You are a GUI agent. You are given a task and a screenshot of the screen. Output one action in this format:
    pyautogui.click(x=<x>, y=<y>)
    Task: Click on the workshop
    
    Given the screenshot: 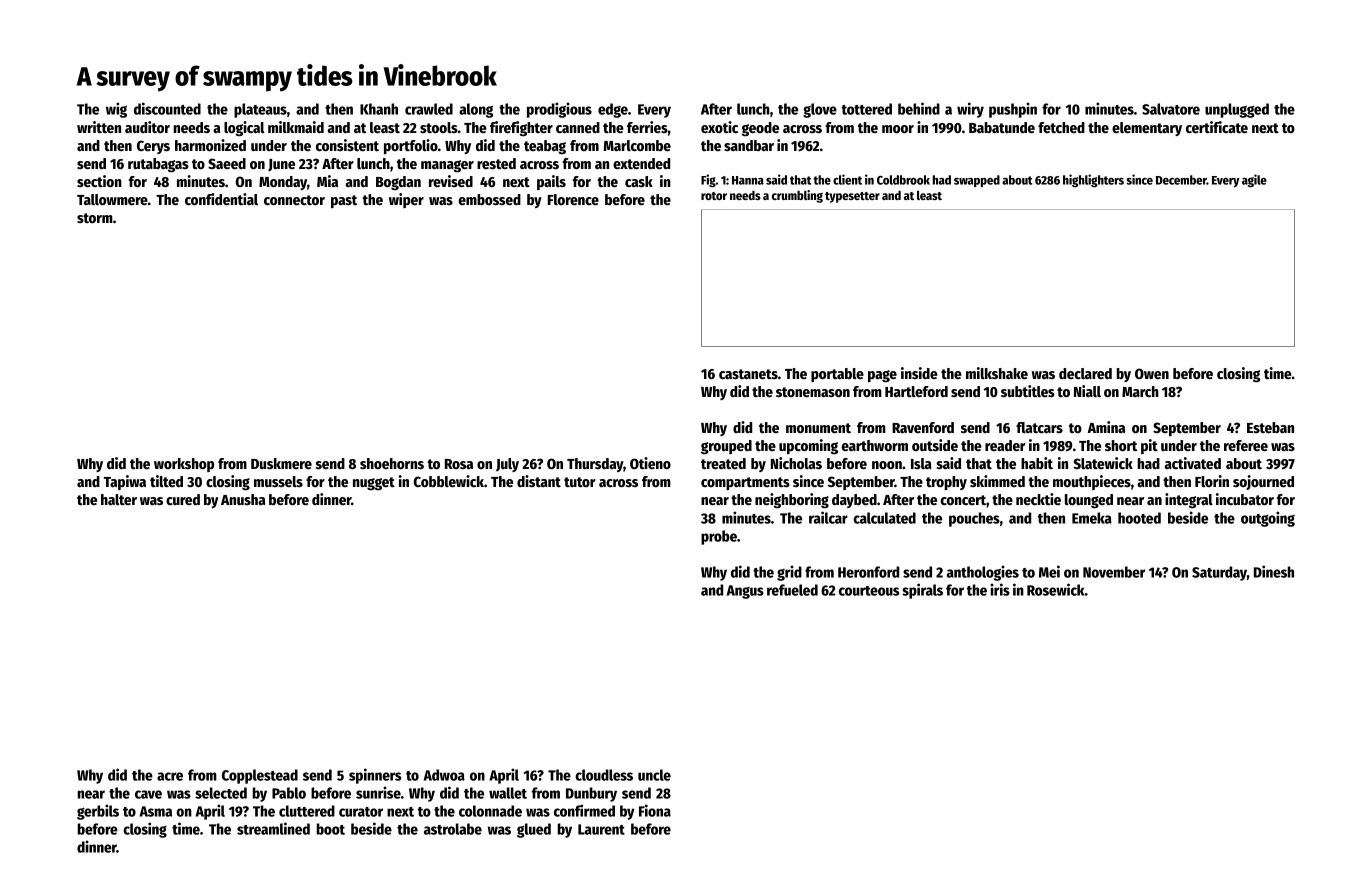 What is the action you would take?
    pyautogui.click(x=184, y=465)
